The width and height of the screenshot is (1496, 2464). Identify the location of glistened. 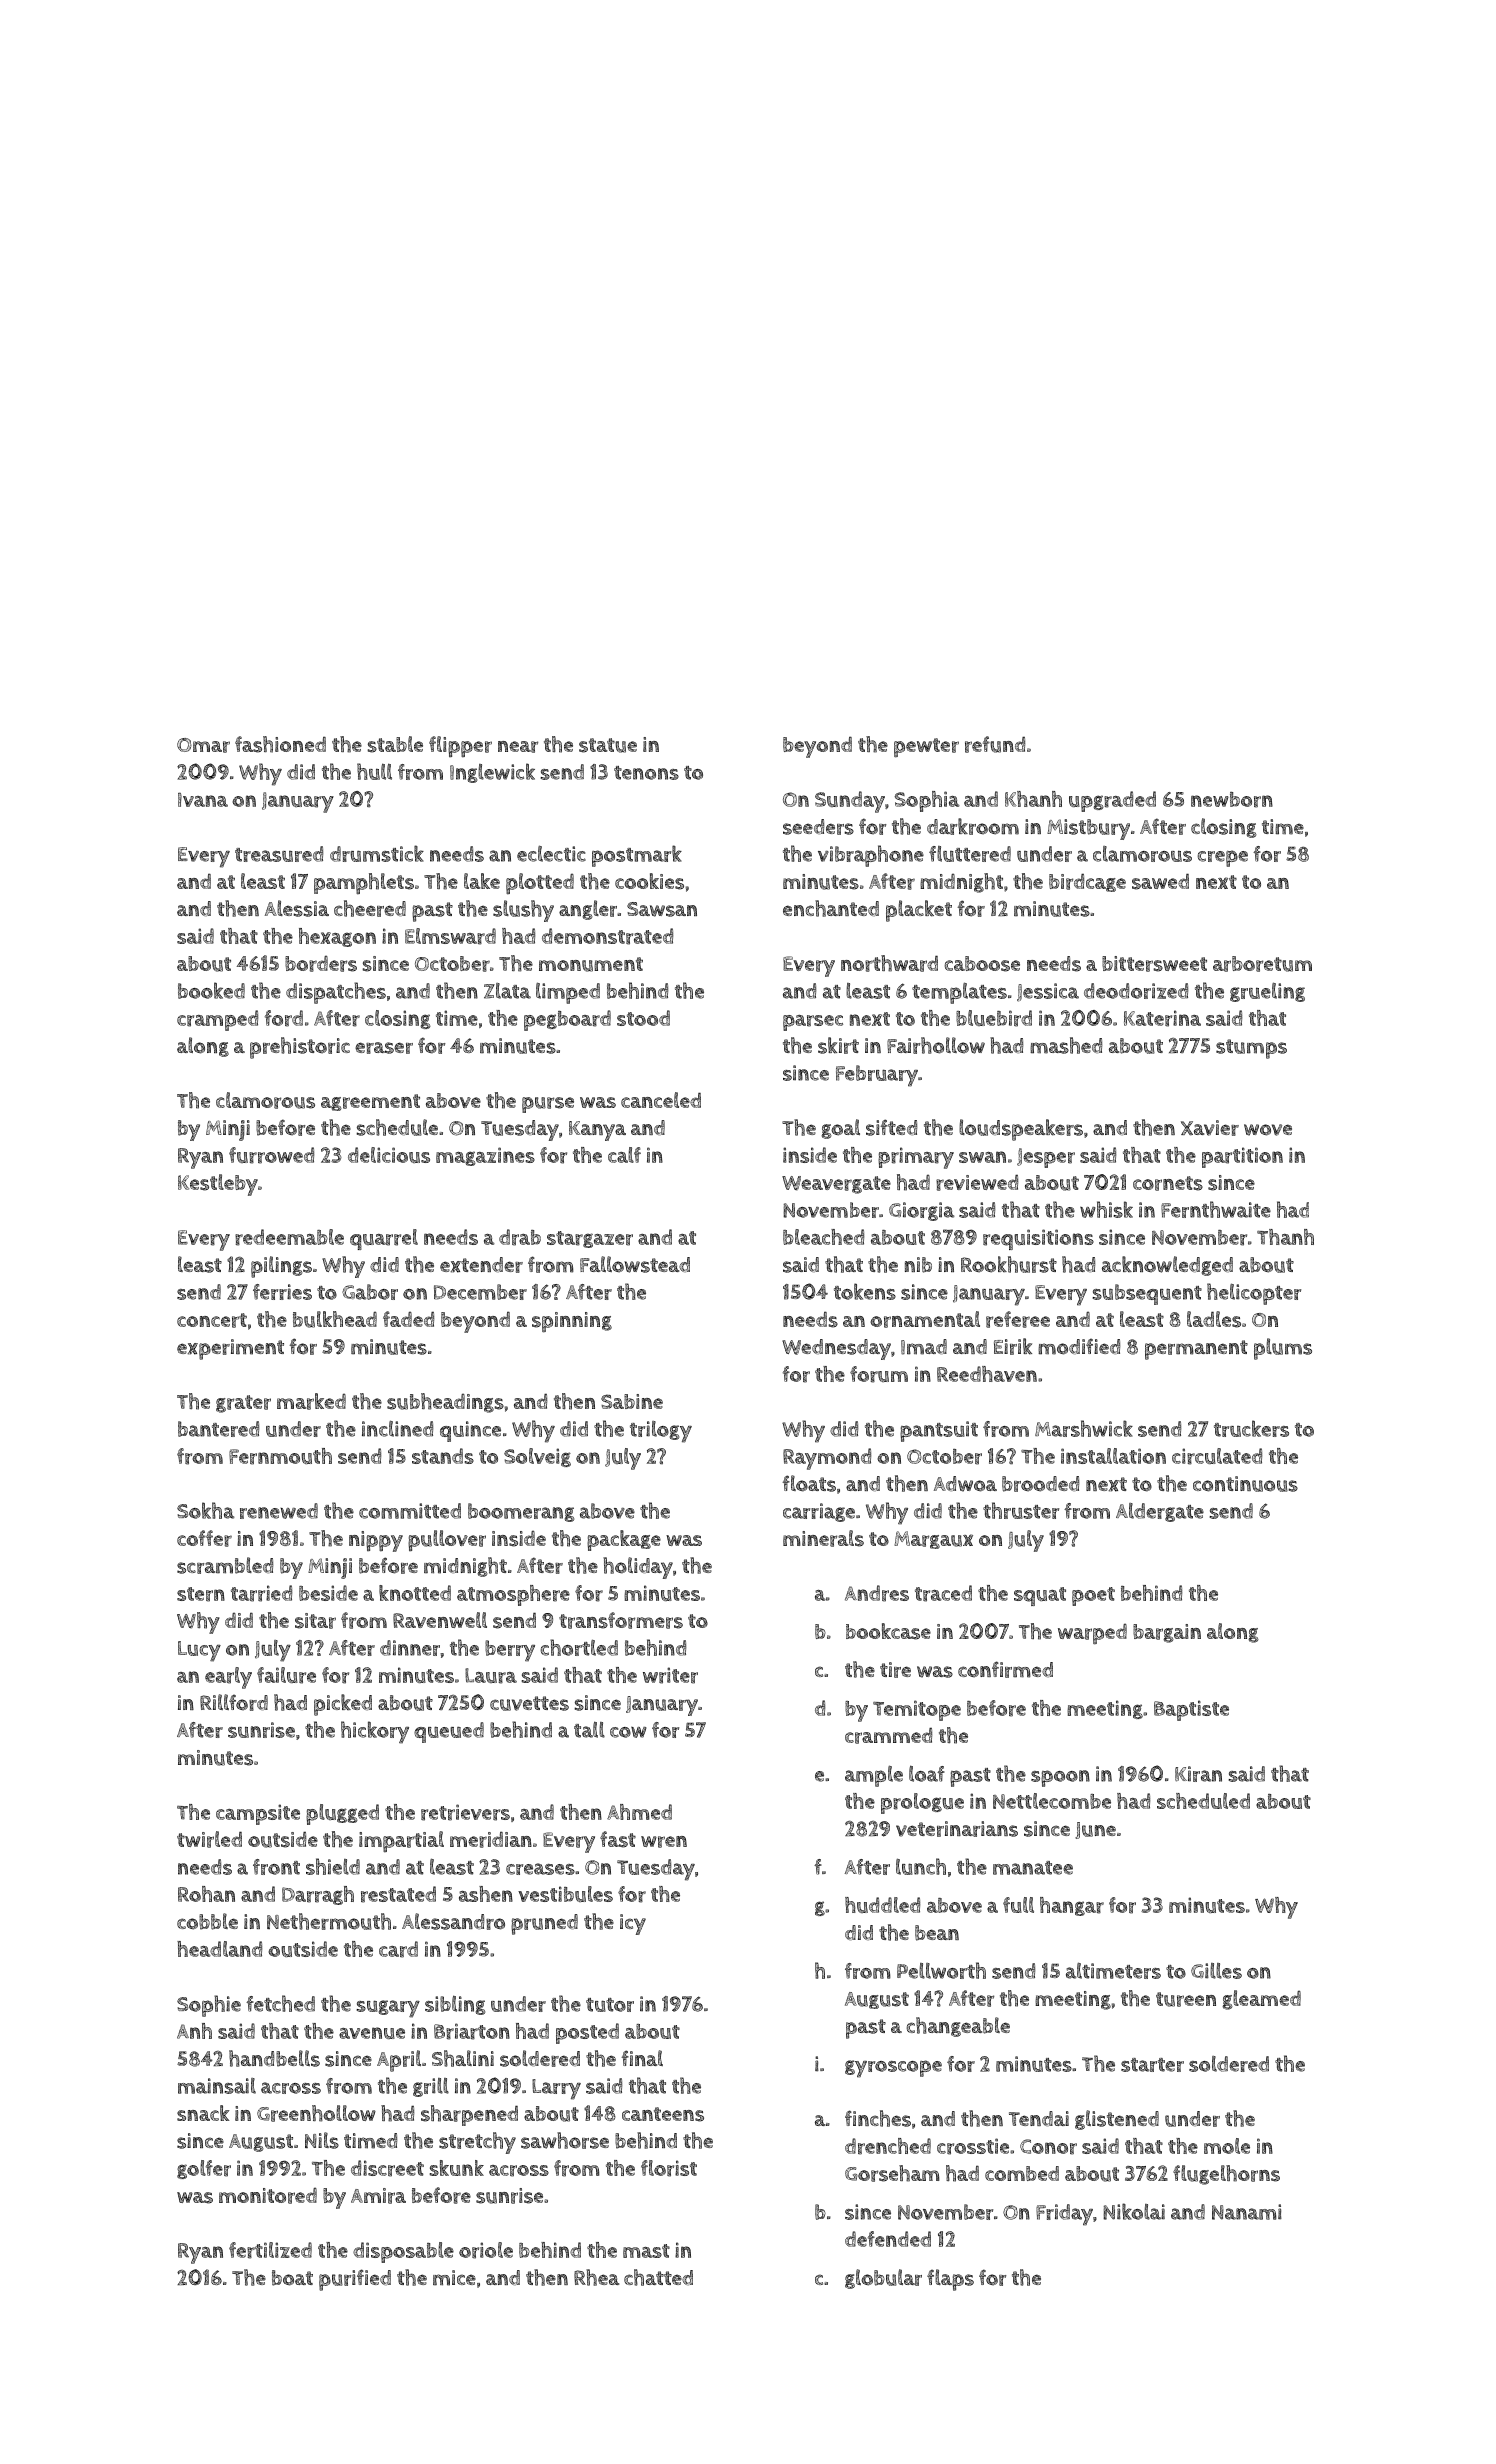
(1117, 2120).
